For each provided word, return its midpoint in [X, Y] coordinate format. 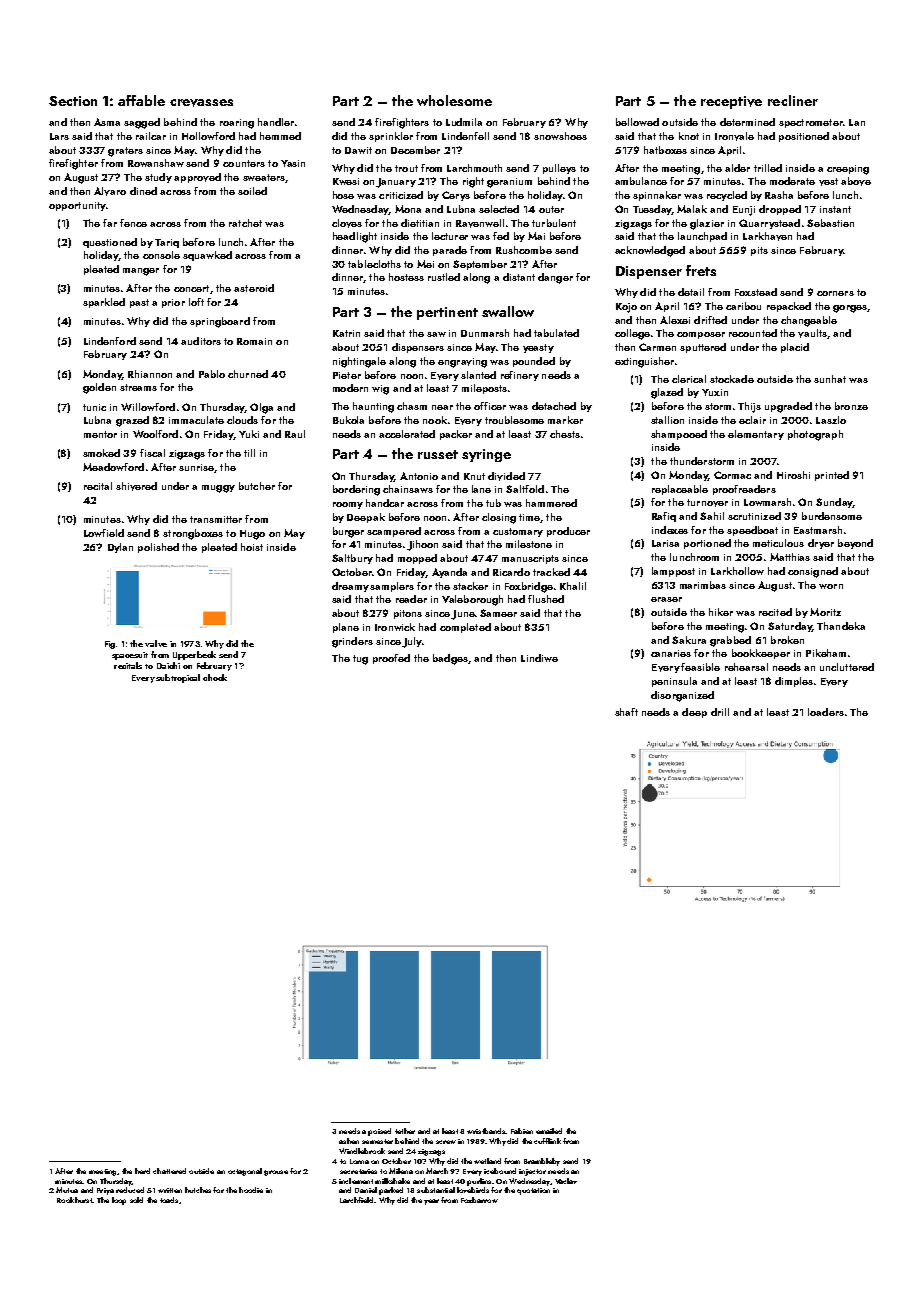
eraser [666, 599]
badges [450, 659]
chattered [169, 1171]
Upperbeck [194, 655]
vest [828, 182]
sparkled [104, 303]
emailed [549, 1131]
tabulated [556, 333]
